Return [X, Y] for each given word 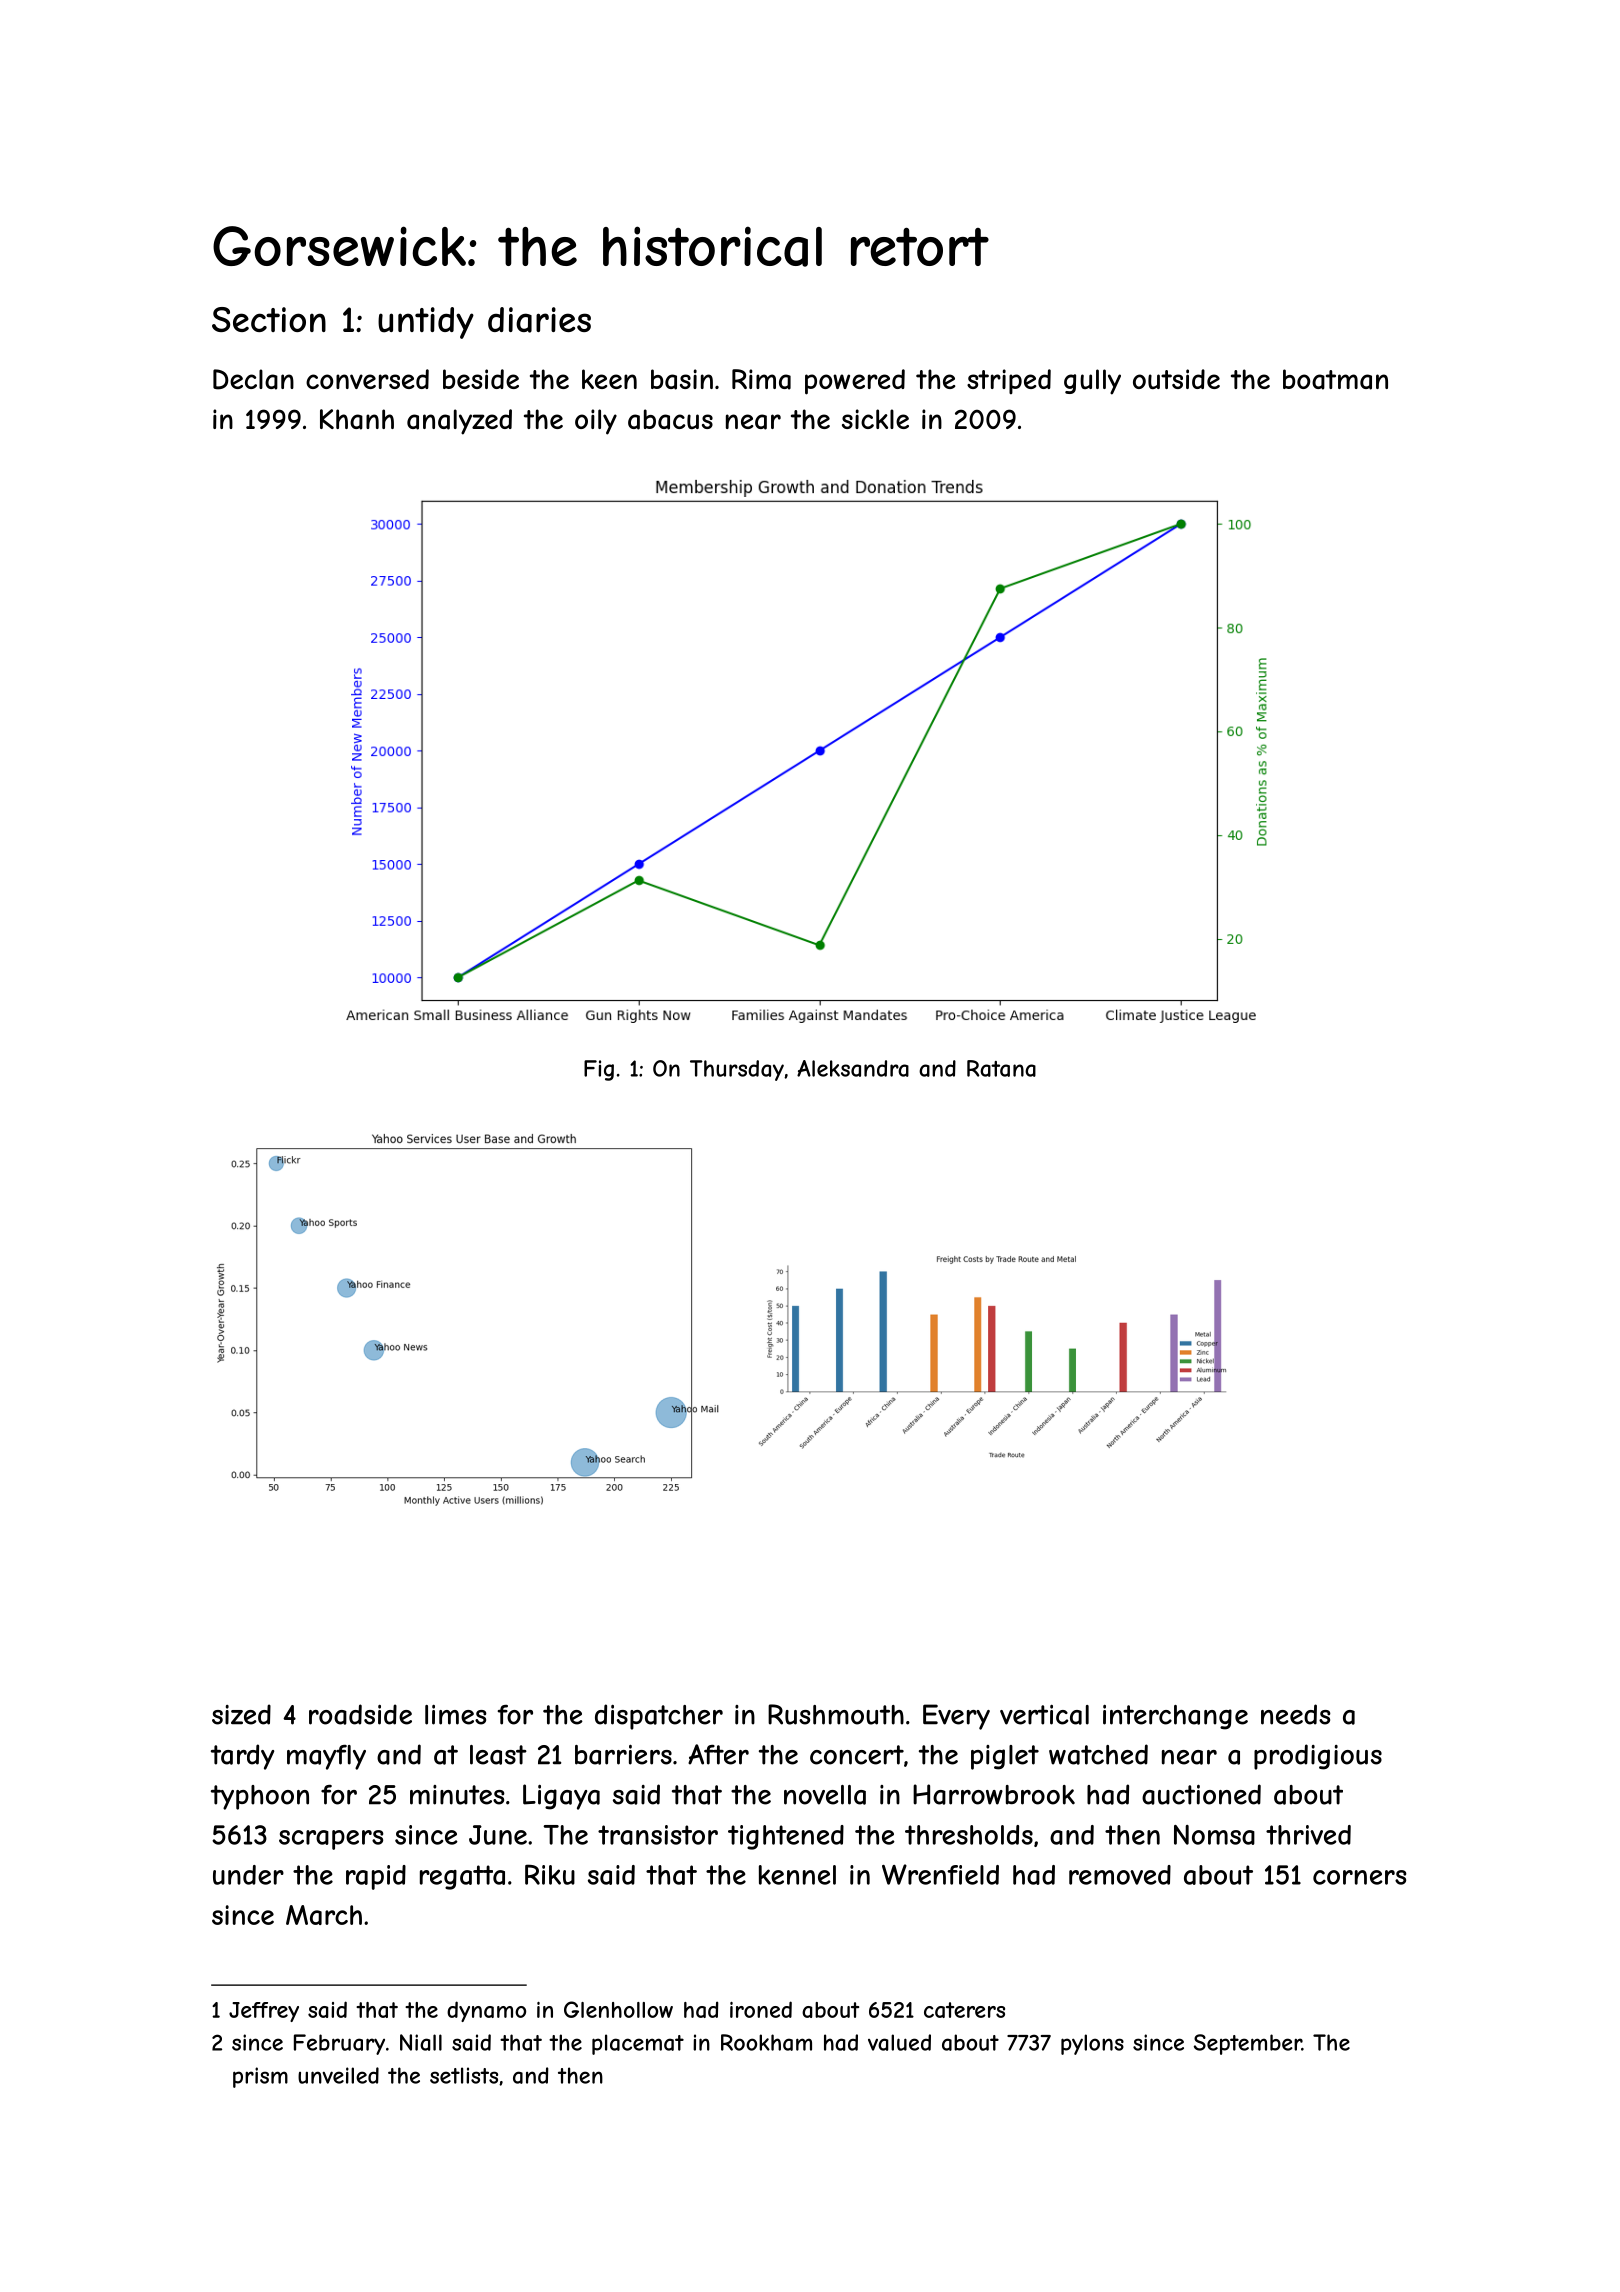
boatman [1335, 379]
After [718, 1754]
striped [1009, 381]
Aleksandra [853, 1068]
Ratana [1001, 1068]
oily [596, 422]
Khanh [357, 419]
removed [1120, 1875]
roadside [360, 1714]
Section [269, 319]
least [498, 1755]
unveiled [338, 2075]
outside [1176, 379]
